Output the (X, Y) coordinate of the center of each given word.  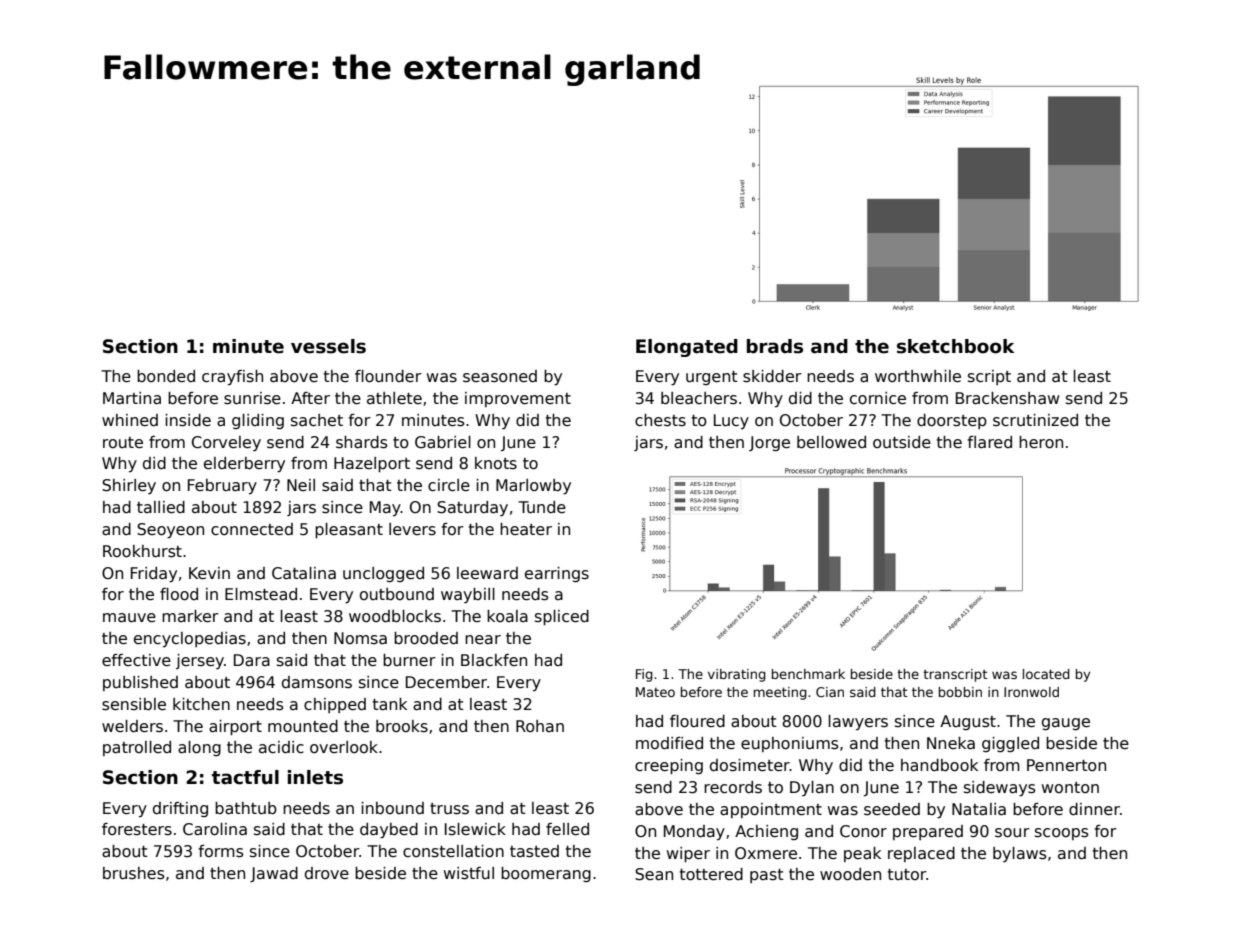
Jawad (274, 874)
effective (136, 660)
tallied (161, 507)
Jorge (769, 443)
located (1046, 674)
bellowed (831, 442)
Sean (654, 874)
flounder (388, 376)
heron (1041, 442)
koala (507, 616)
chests (660, 420)
